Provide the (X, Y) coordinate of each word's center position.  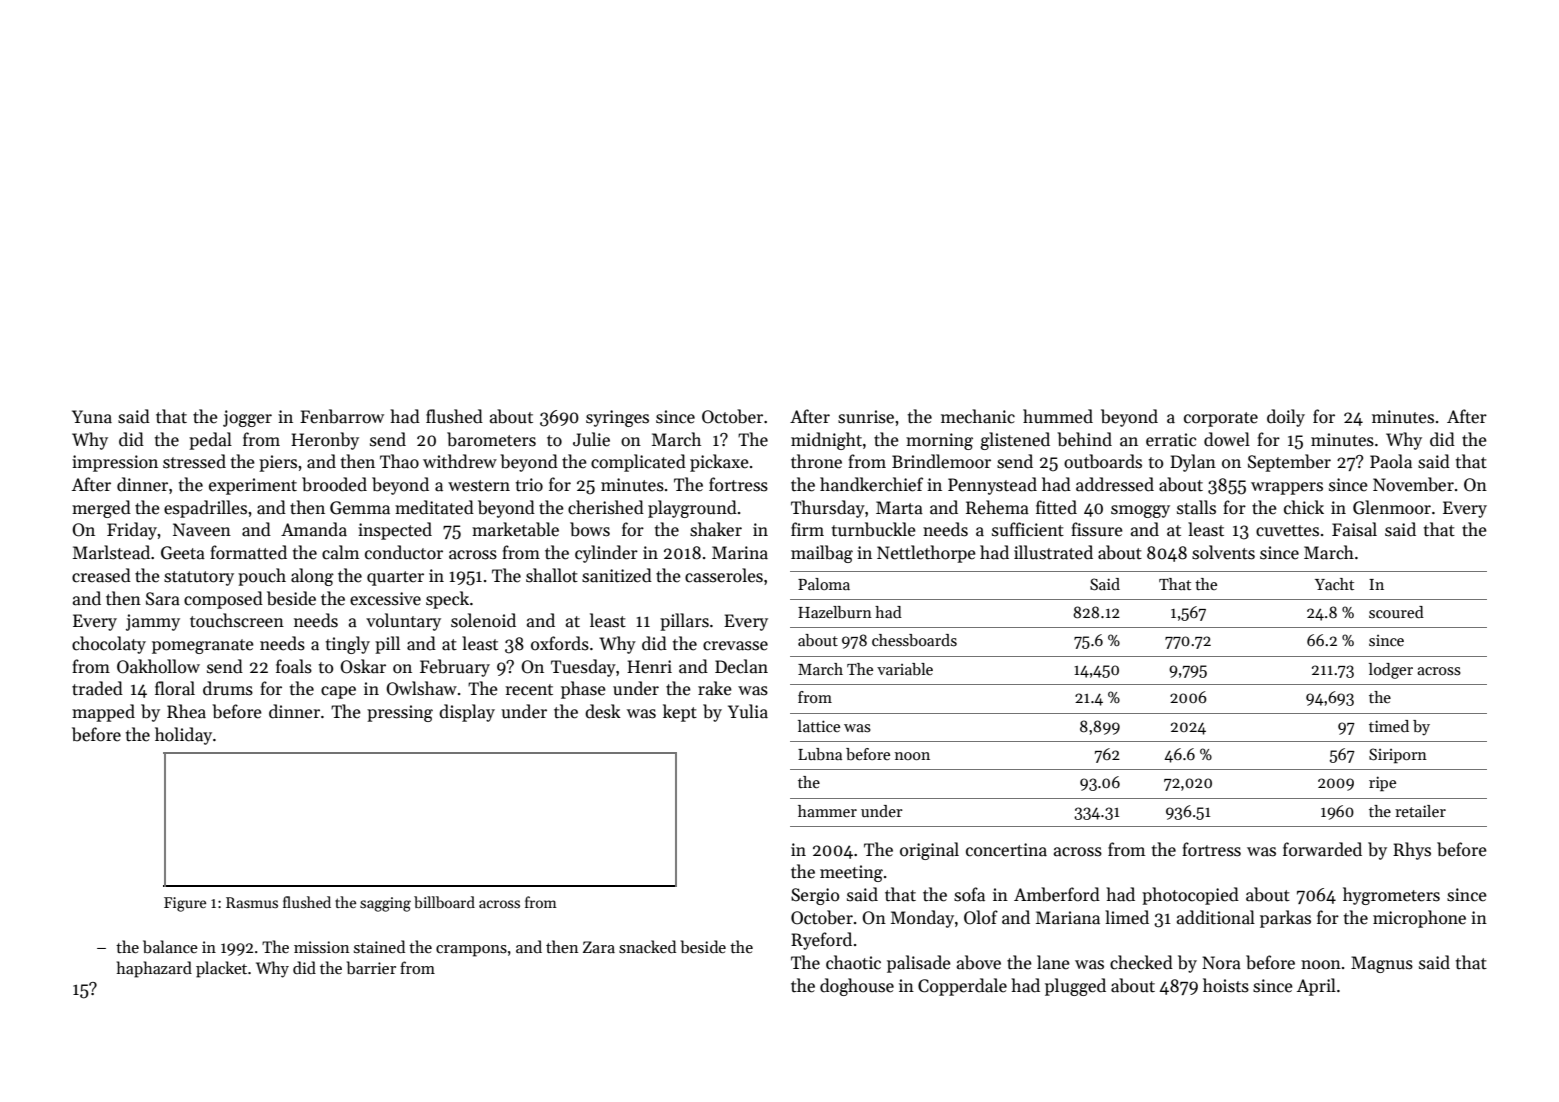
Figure (185, 904)
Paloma (824, 584)
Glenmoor (1392, 507)
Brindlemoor (941, 461)
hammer (827, 811)
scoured (1396, 612)
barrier (371, 968)
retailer (1420, 811)
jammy (153, 622)
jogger (247, 418)
